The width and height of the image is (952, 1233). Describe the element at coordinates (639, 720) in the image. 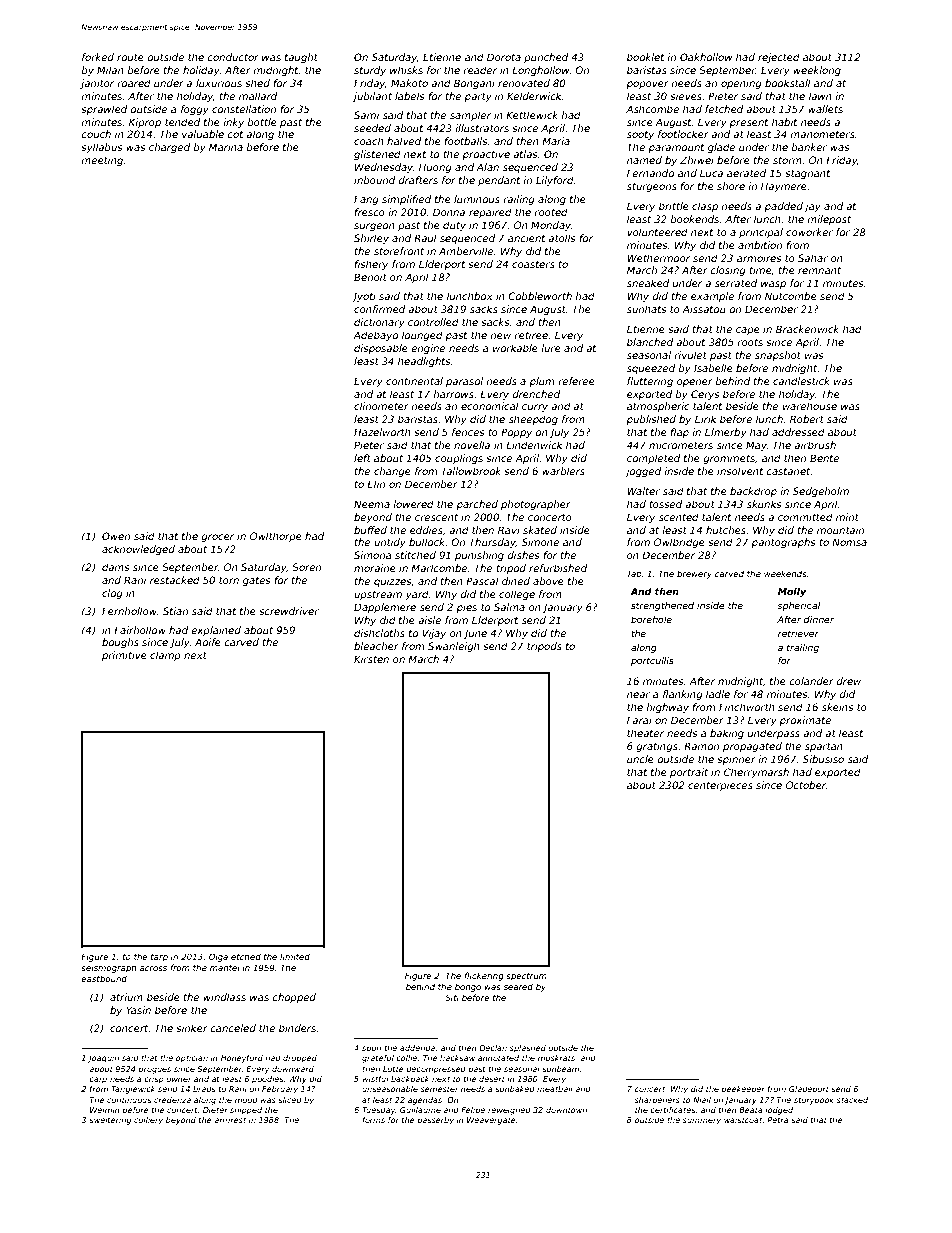

I see `Farai` at that location.
